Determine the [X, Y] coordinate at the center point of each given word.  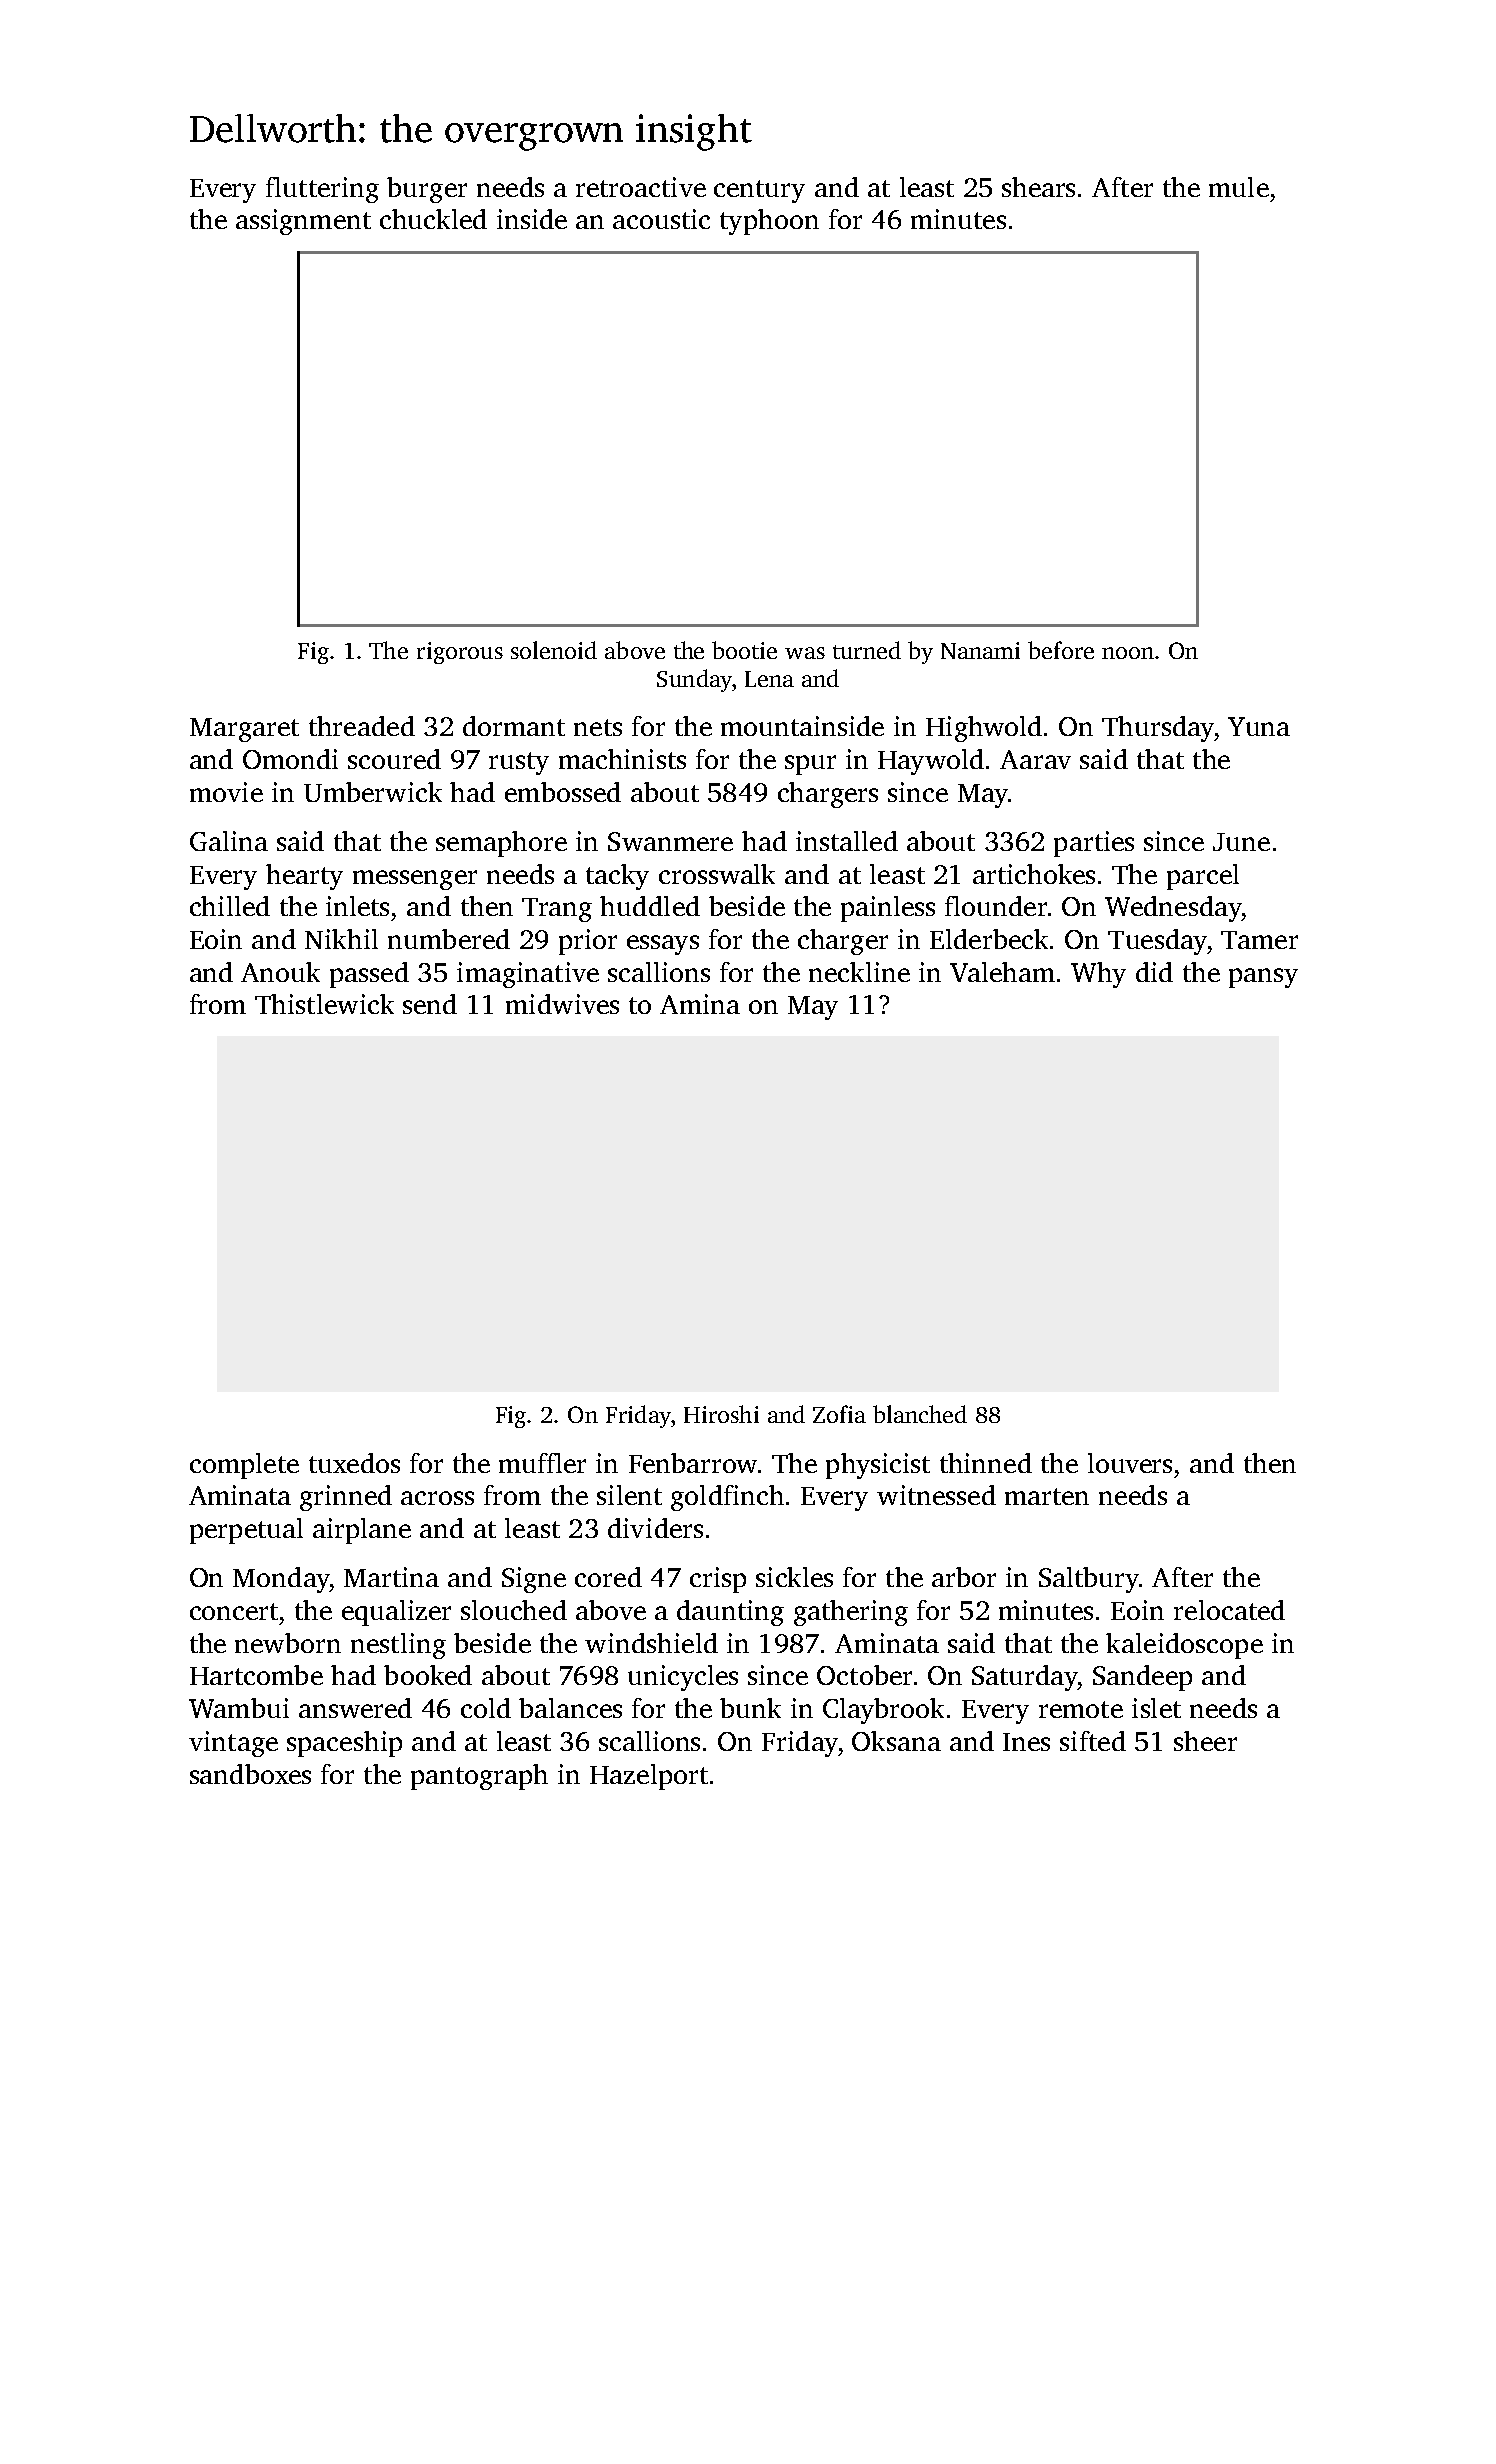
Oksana [896, 1741]
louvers [1130, 1463]
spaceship [344, 1744]
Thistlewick [324, 1004]
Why [1098, 975]
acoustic [661, 219]
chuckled [433, 219]
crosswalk [717, 874]
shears [1038, 187]
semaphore [501, 844]
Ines [1026, 1742]
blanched [920, 1414]
